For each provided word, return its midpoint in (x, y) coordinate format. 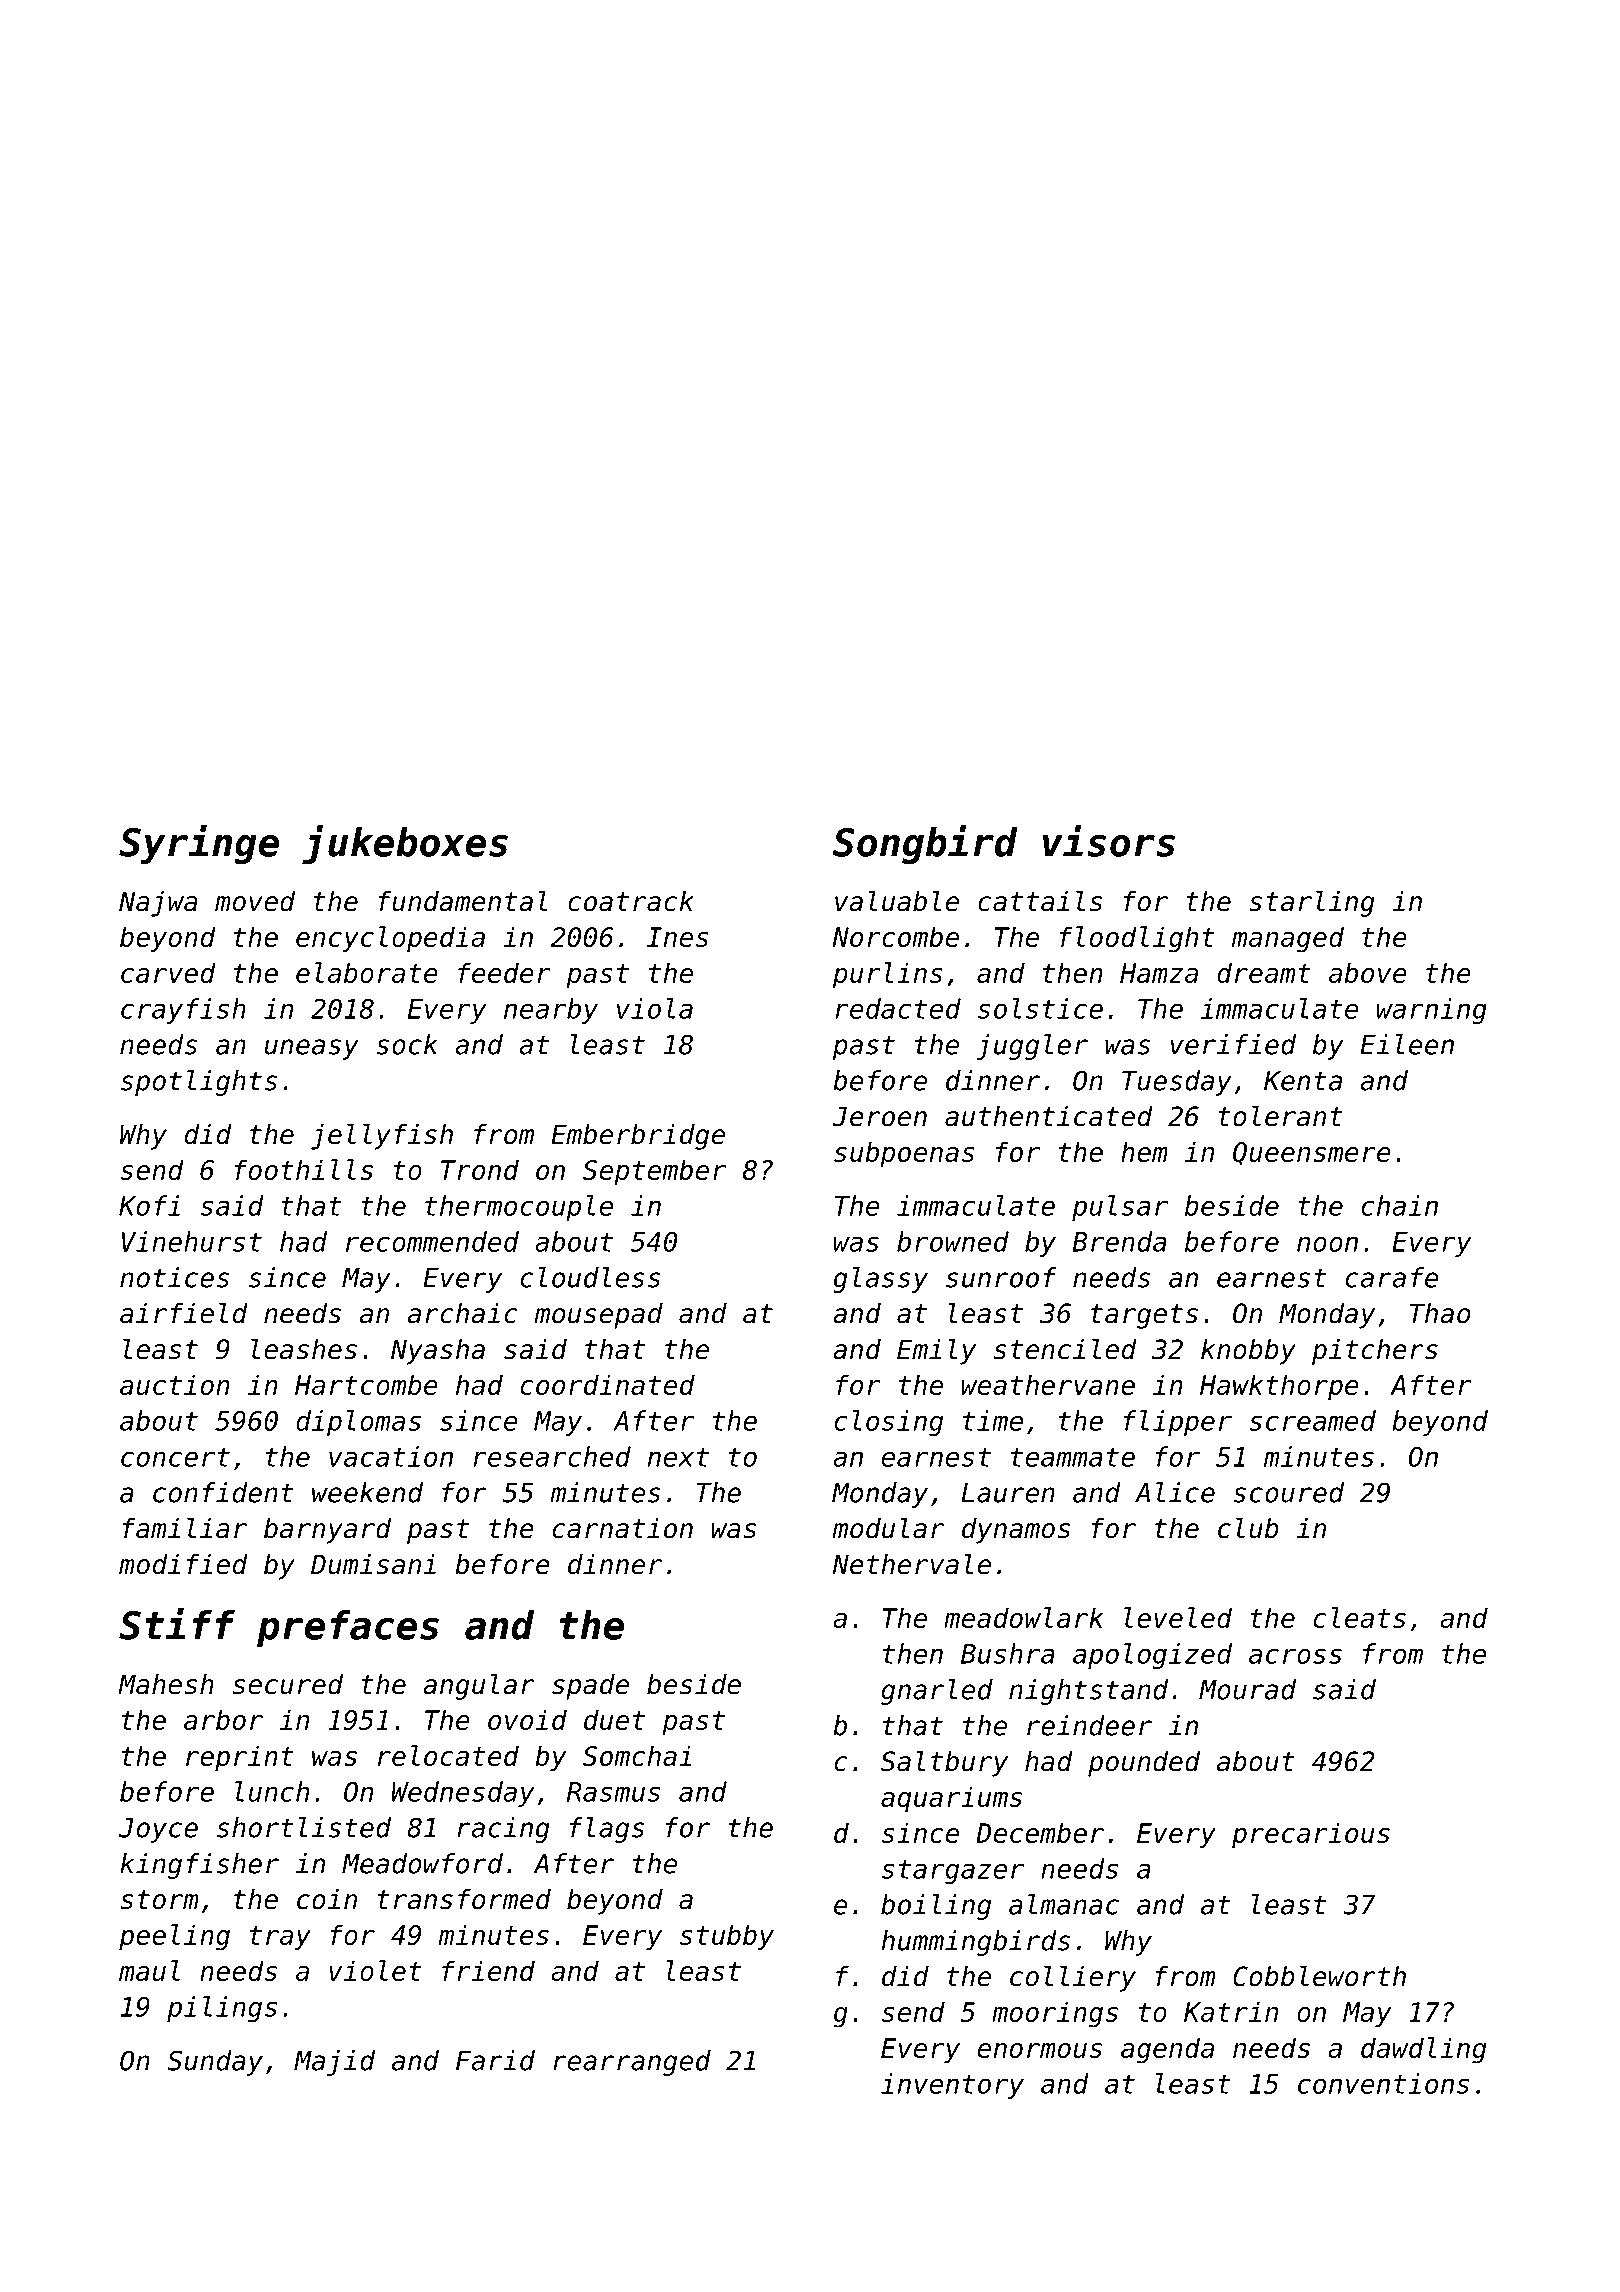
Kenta (1303, 1081)
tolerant (1280, 1116)
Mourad (1247, 1689)
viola (655, 1008)
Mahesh (166, 1684)
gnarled (937, 1692)
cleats (1360, 1617)
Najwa (158, 904)
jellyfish (382, 1136)
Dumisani (373, 1564)
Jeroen (879, 1116)
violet (375, 1970)
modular (888, 1528)
